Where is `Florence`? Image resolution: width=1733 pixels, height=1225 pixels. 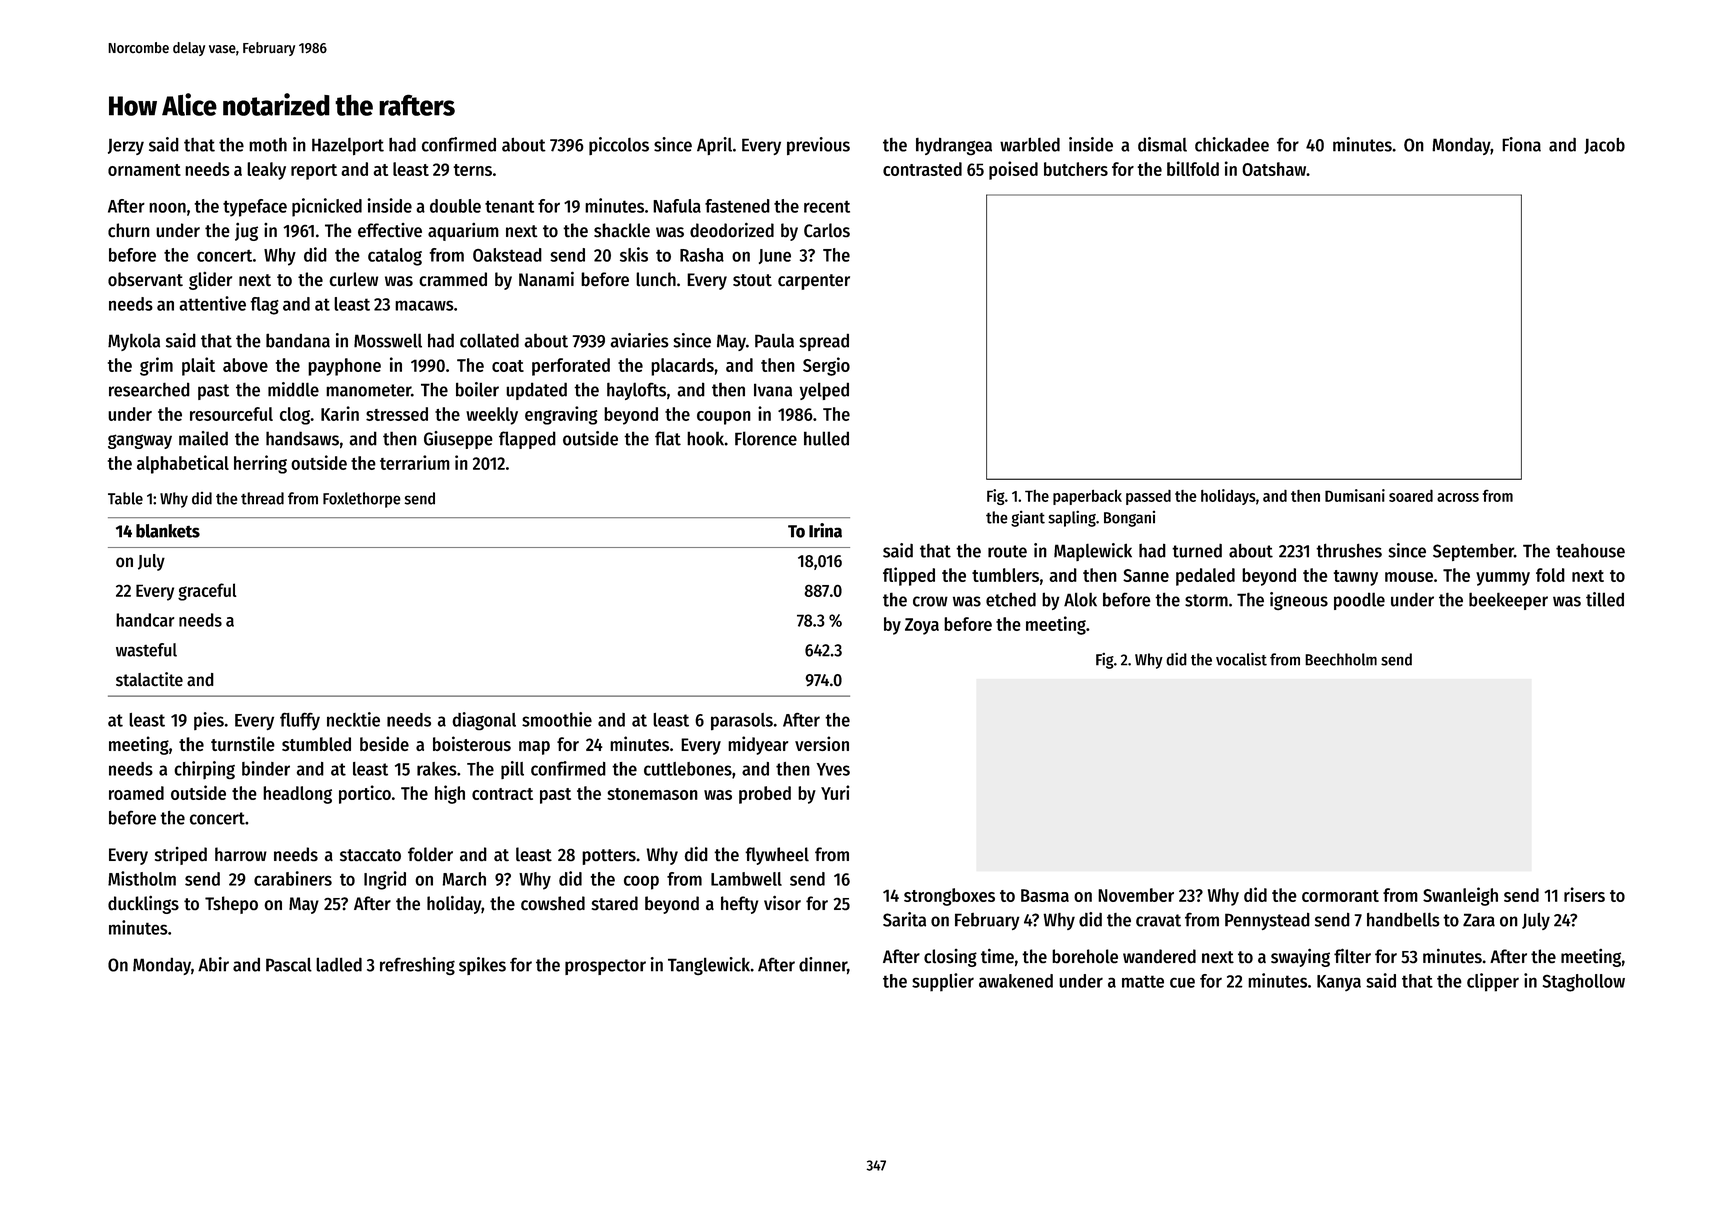
Florence is located at coordinates (766, 438).
